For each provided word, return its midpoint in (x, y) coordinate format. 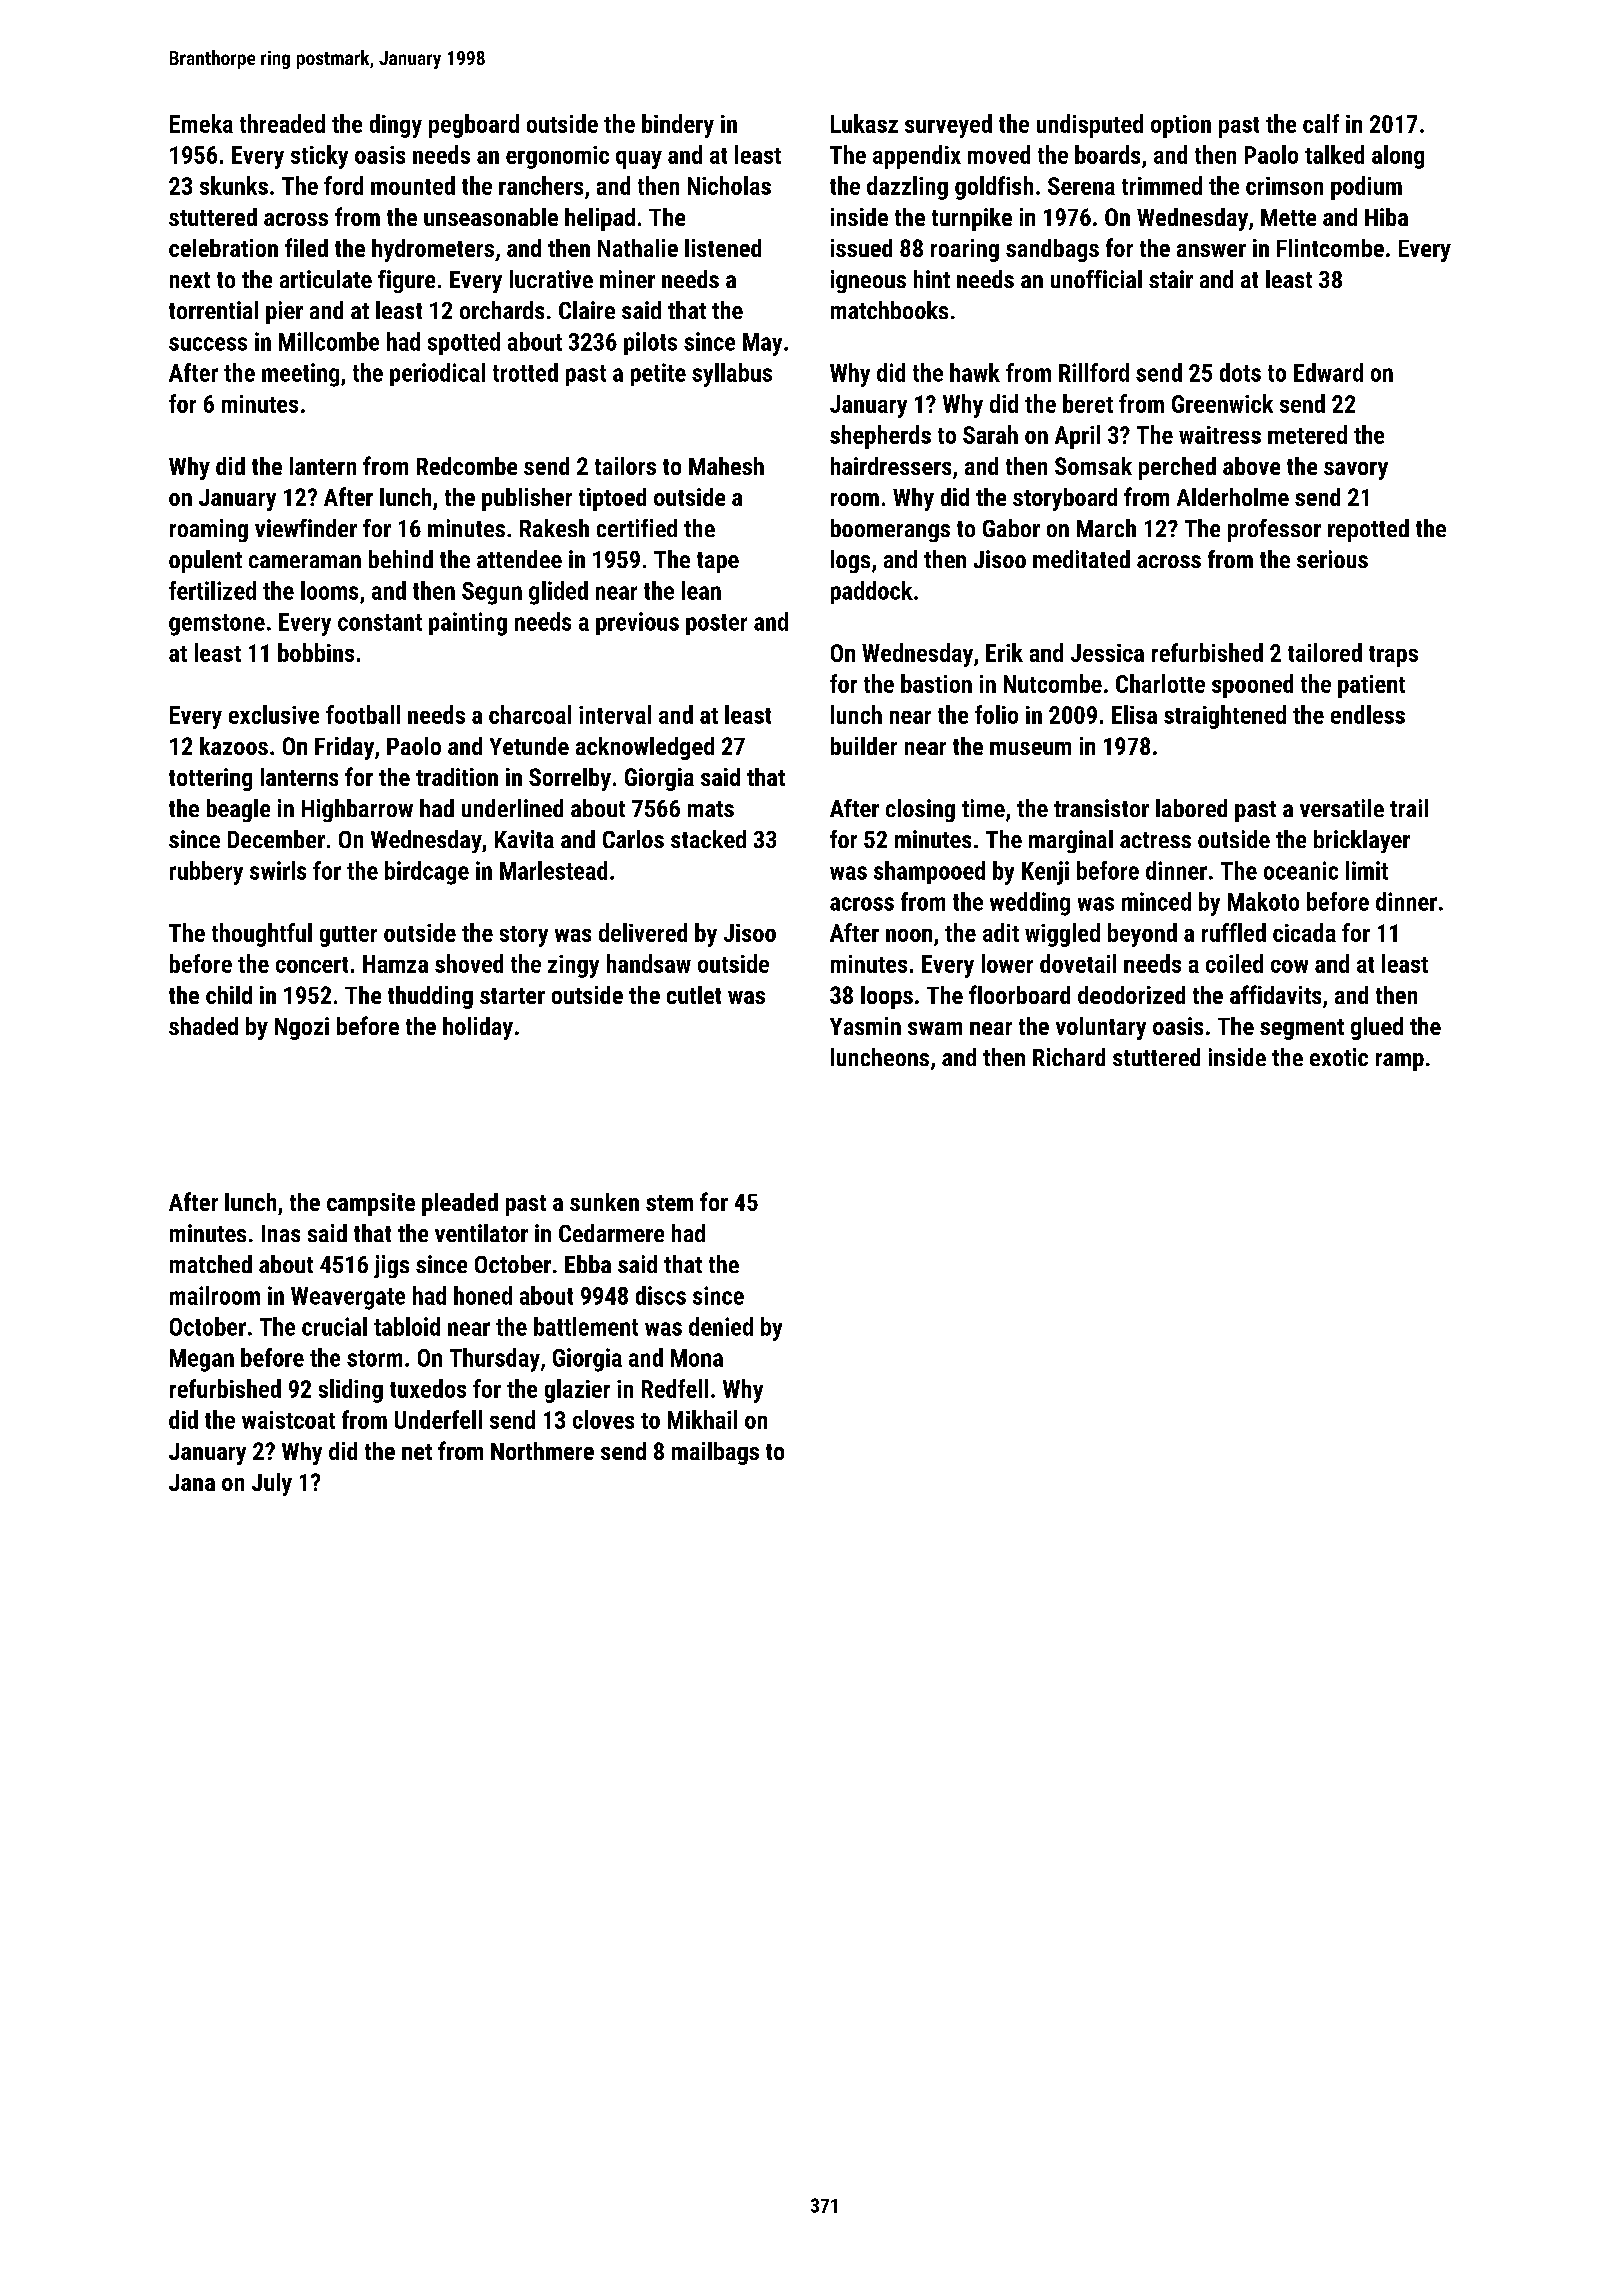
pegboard (474, 126)
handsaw (649, 963)
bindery (678, 126)
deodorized (1131, 995)
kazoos (234, 746)
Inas (281, 1233)
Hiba (1386, 217)
